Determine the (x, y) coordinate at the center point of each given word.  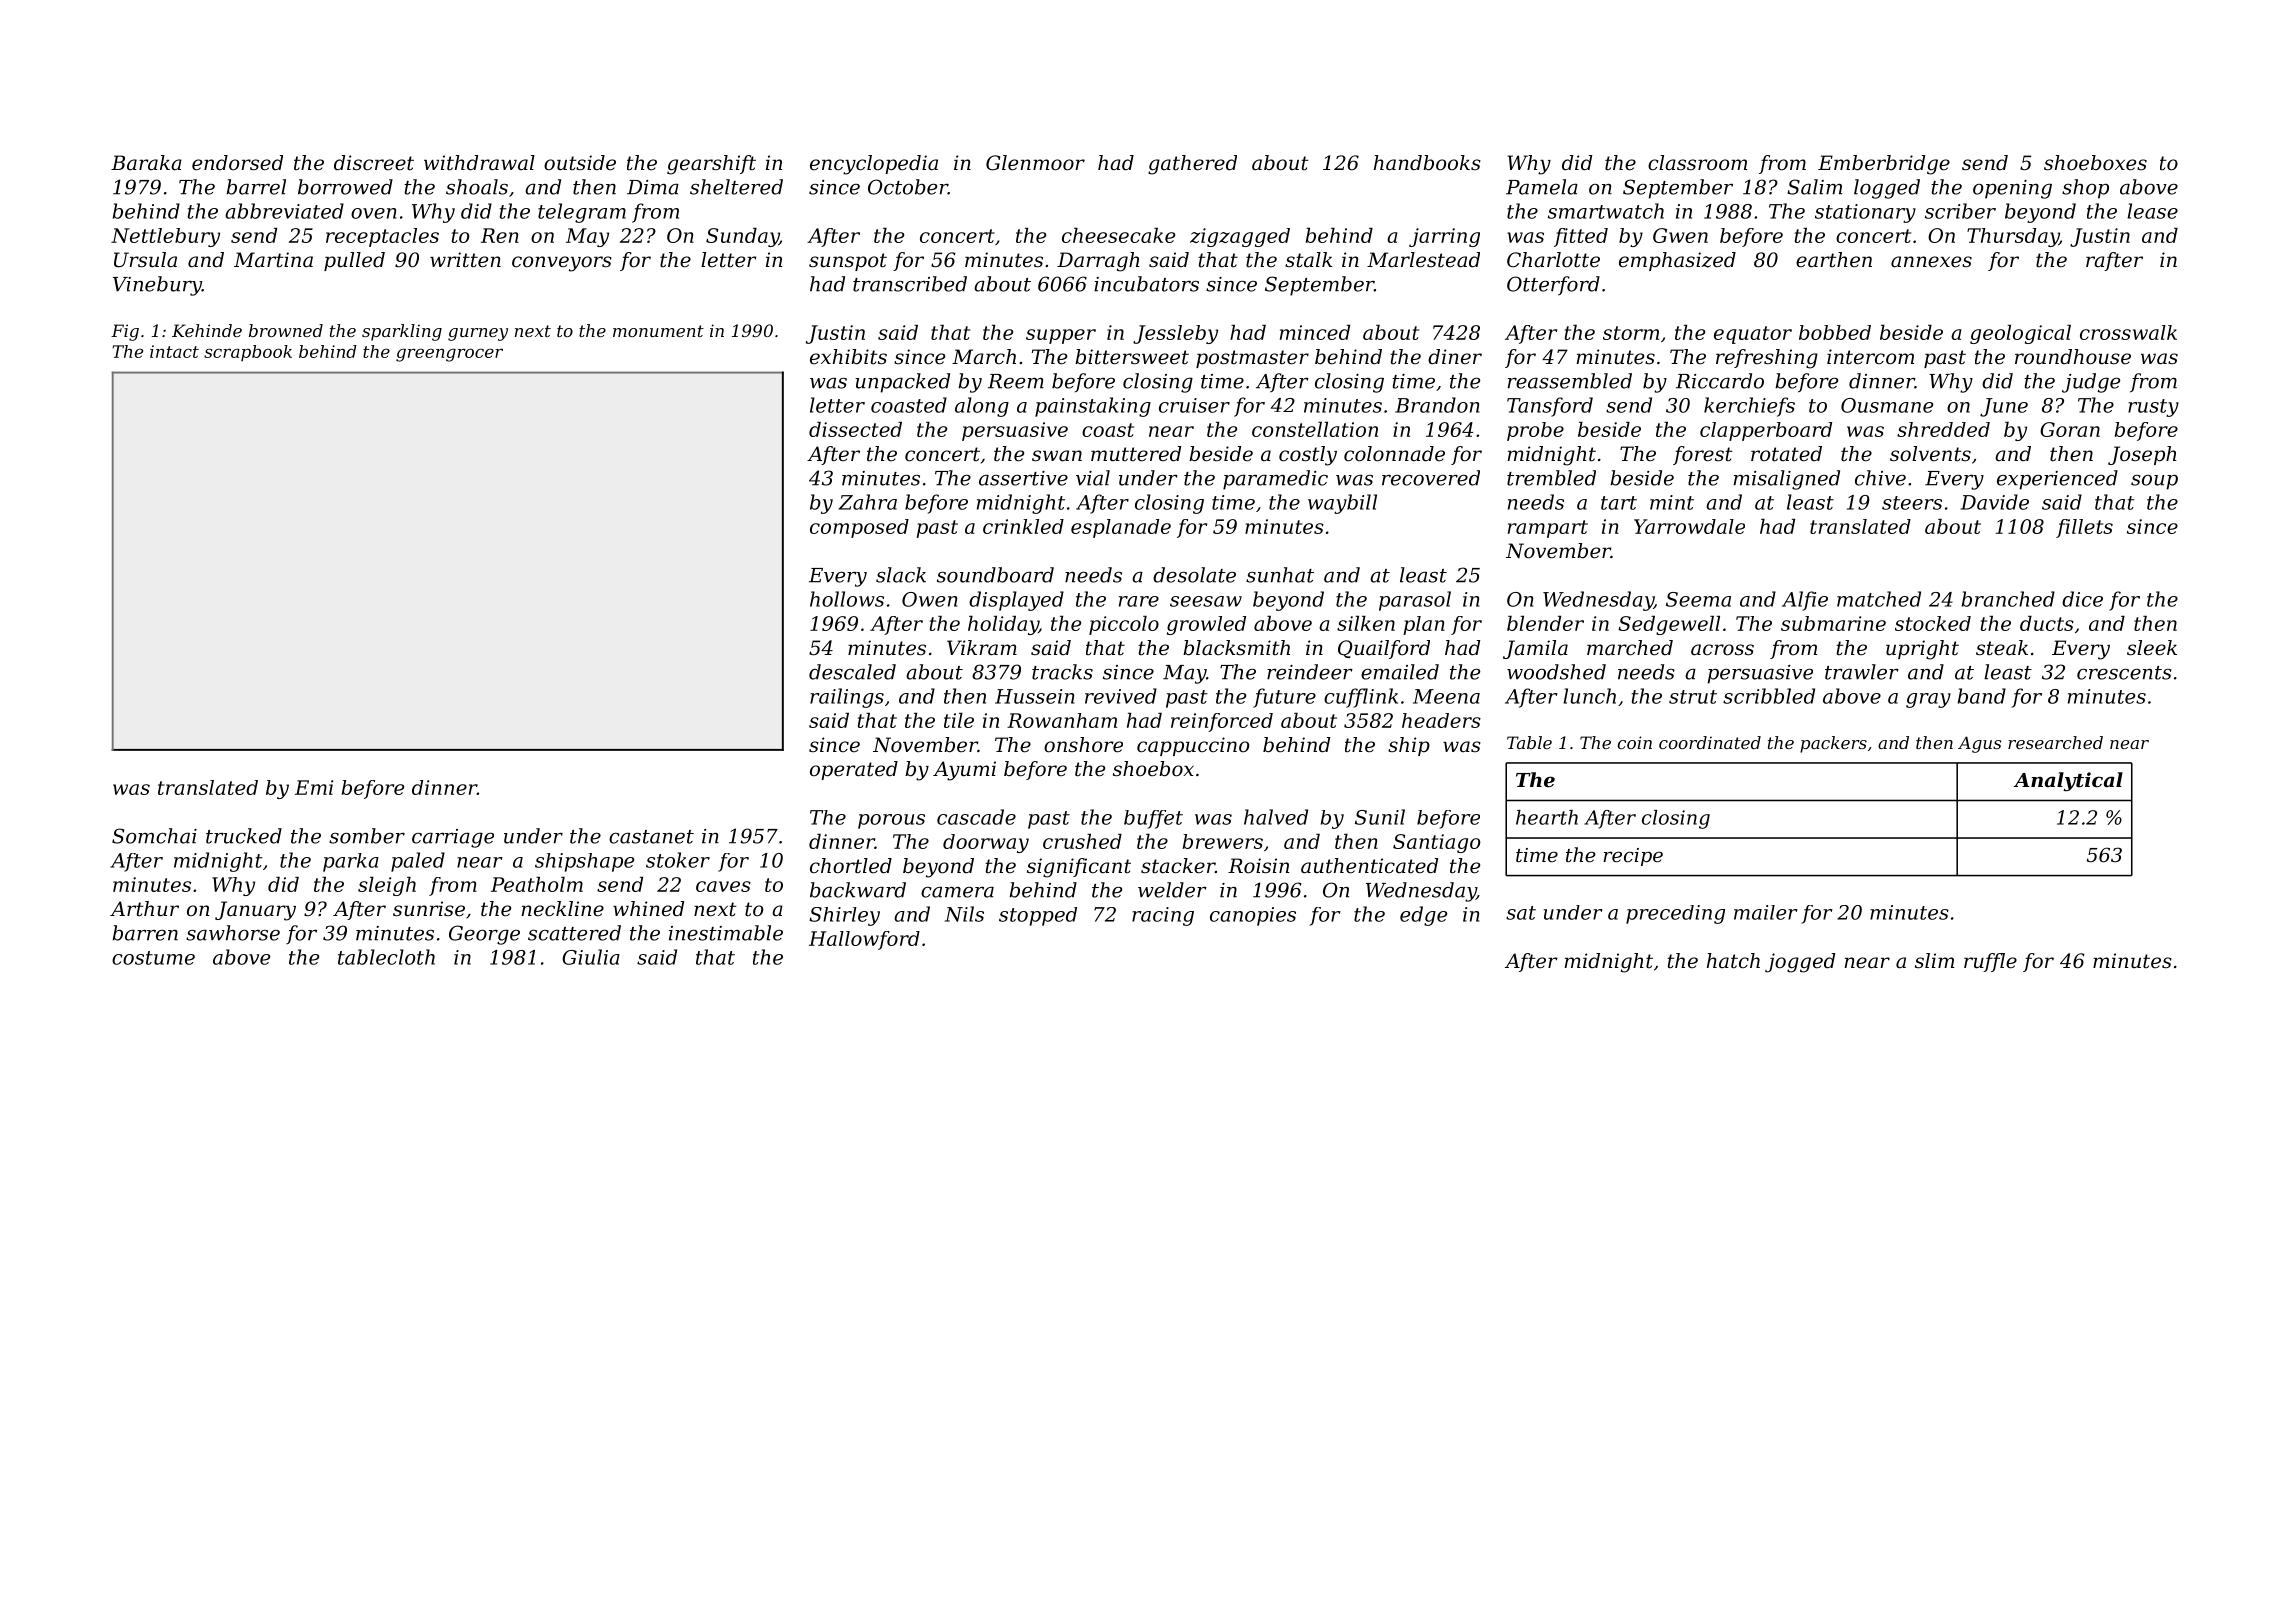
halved (1276, 817)
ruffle (1990, 962)
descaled (852, 672)
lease (2153, 211)
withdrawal (479, 163)
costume (153, 958)
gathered (1192, 165)
